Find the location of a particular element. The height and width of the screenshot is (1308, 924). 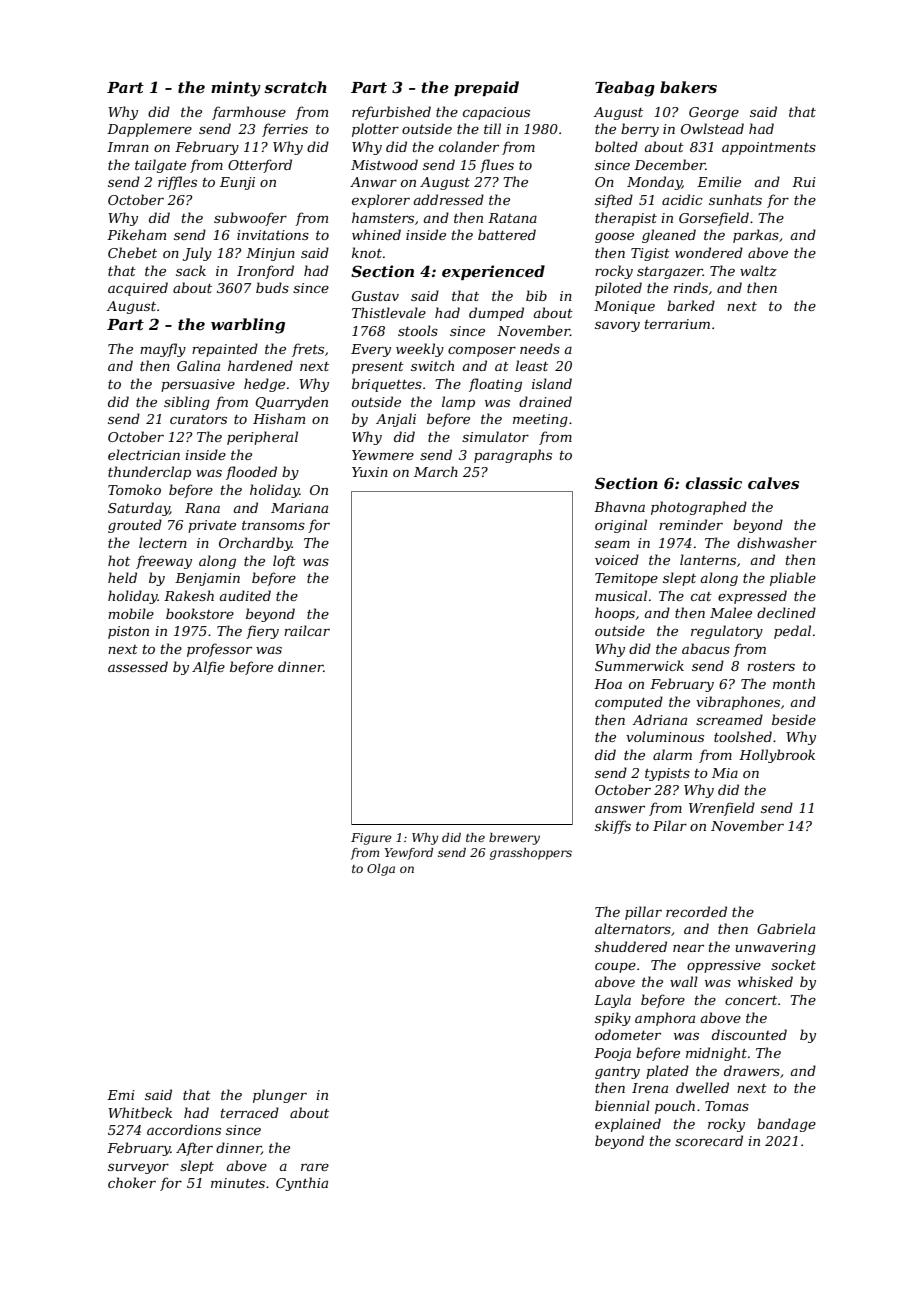

choker is located at coordinates (132, 1182).
